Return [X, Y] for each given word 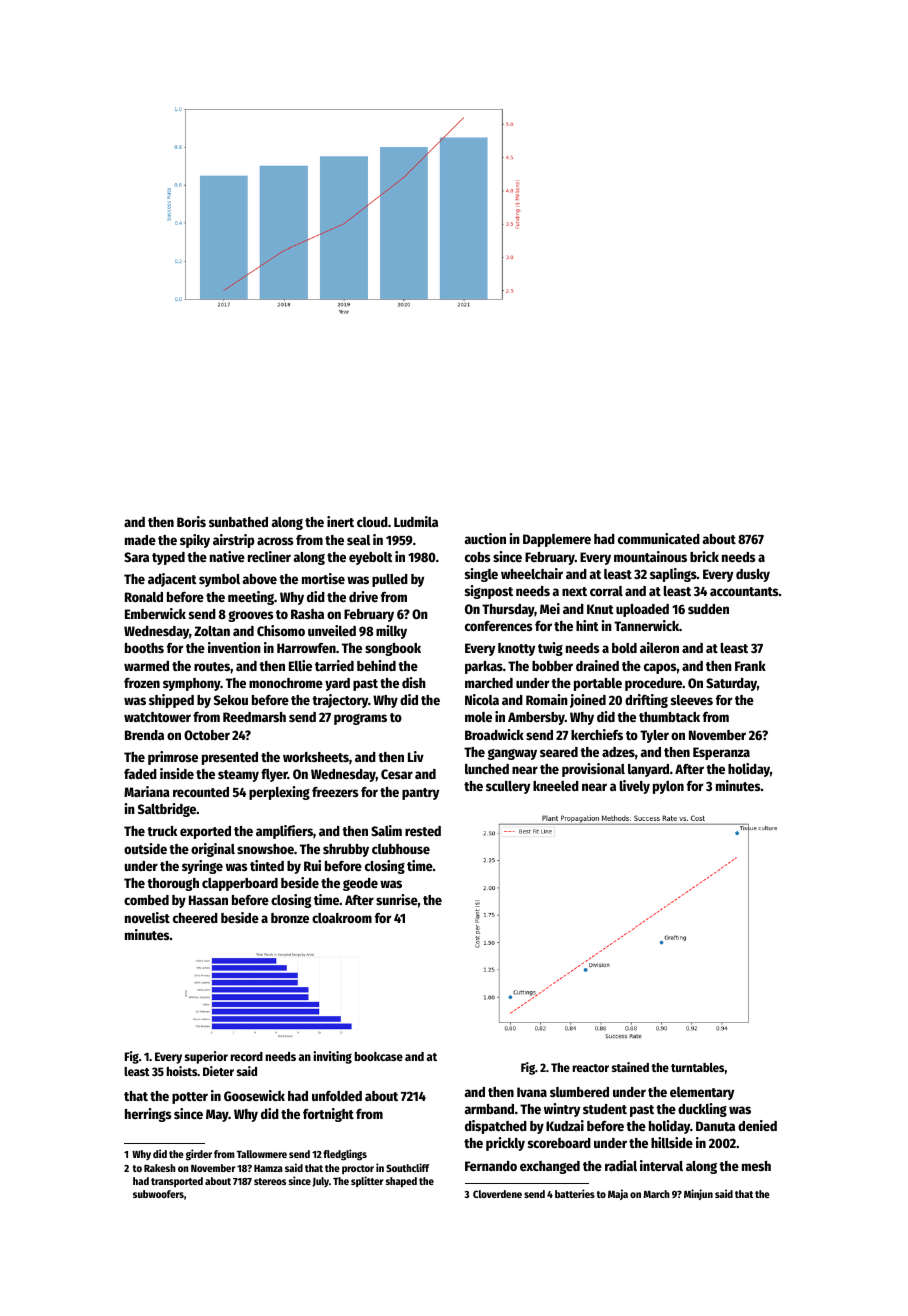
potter [190, 1098]
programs [360, 719]
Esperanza [721, 753]
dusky [753, 575]
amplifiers [284, 832]
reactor [591, 1068]
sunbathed [238, 522]
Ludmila [416, 521]
